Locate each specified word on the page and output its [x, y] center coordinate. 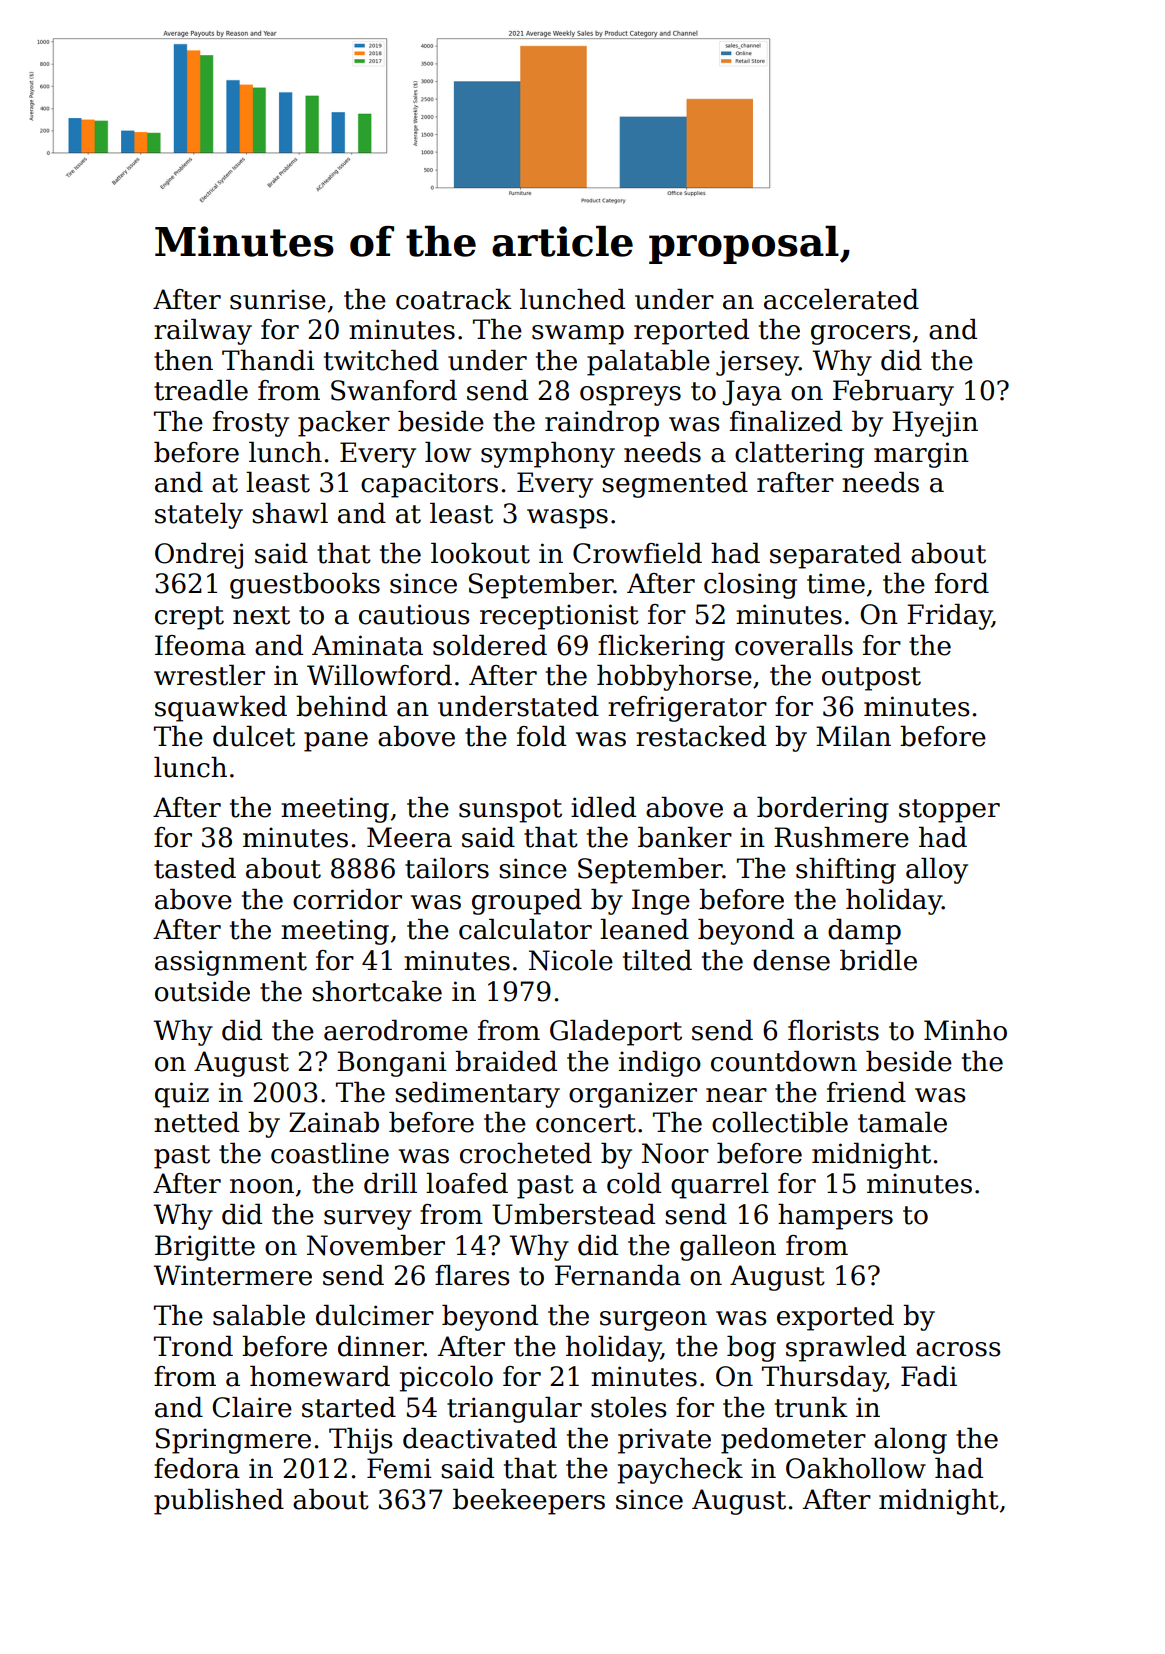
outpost [871, 679]
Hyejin [935, 424]
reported [691, 332]
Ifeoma [200, 645]
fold [541, 736]
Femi [399, 1468]
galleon [728, 1248]
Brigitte [205, 1248]
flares [472, 1275]
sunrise [278, 299]
